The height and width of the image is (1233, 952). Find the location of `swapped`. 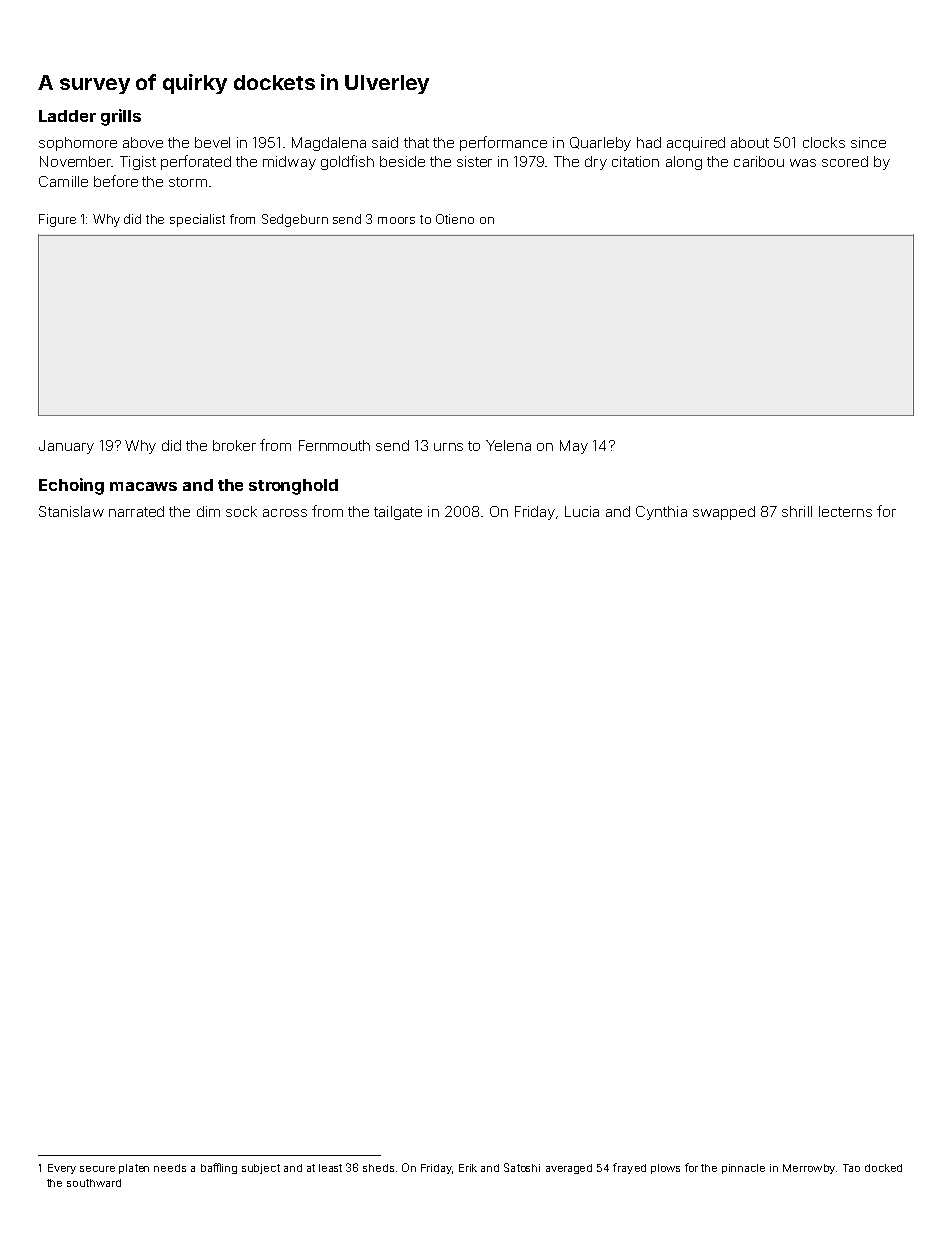

swapped is located at coordinates (724, 513).
